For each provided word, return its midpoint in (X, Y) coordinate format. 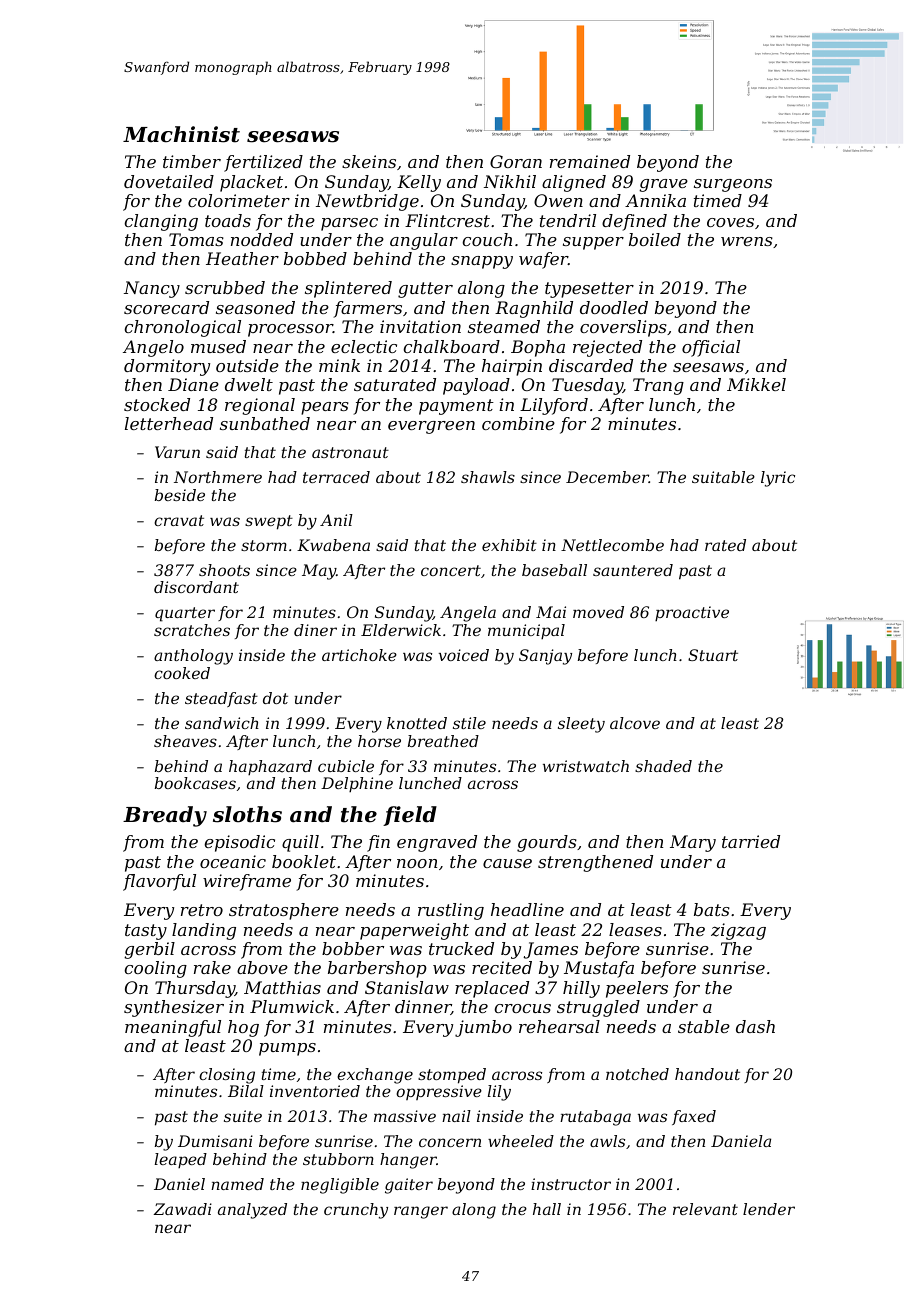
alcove (635, 723)
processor (290, 330)
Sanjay (545, 657)
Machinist (181, 134)
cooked (182, 673)
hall (547, 1209)
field (410, 816)
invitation (420, 326)
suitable (723, 477)
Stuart (713, 655)
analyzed (252, 1211)
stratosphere (284, 911)
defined (634, 222)
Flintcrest (447, 220)
